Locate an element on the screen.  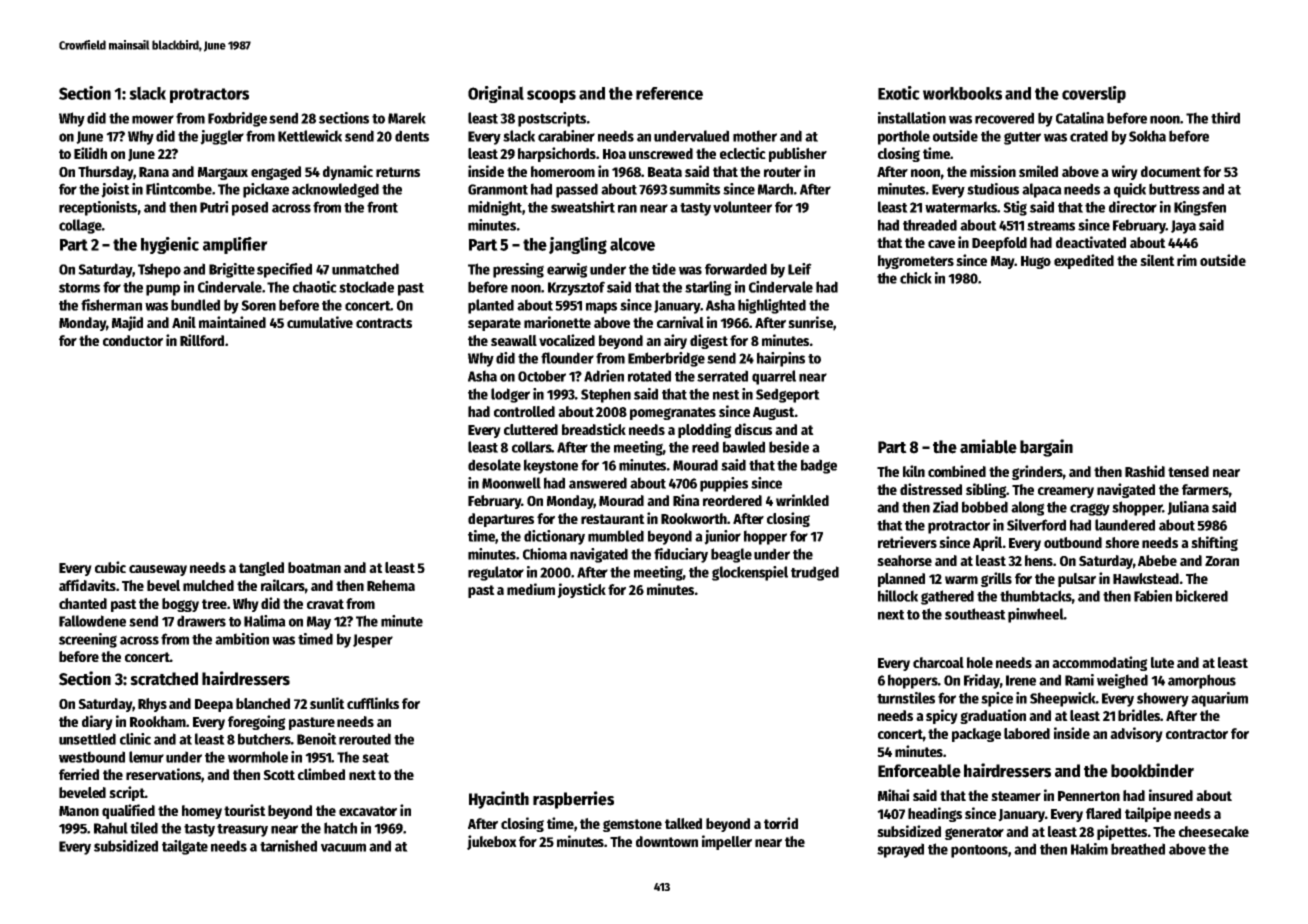
bargain is located at coordinates (1046, 448).
